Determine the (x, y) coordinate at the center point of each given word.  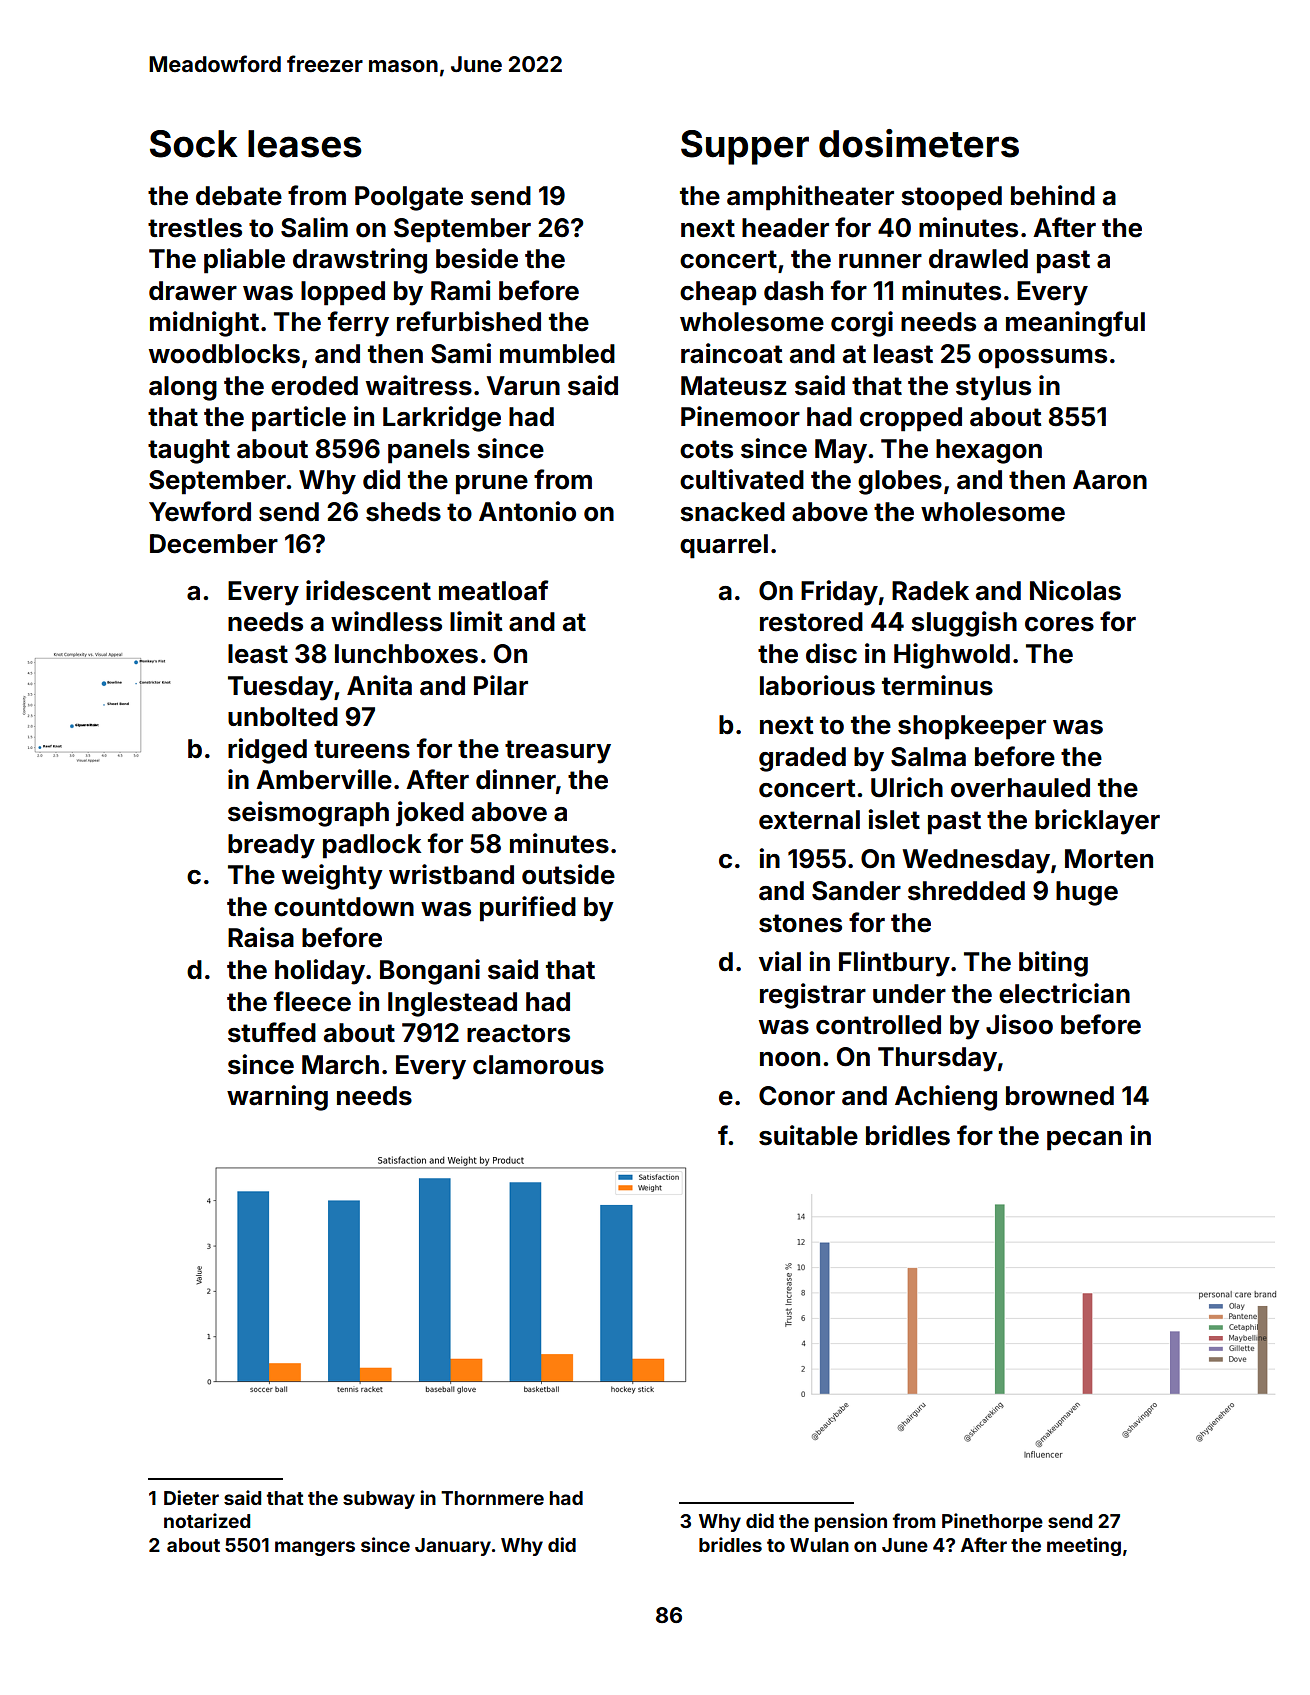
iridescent (368, 590)
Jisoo (1019, 1024)
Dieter (191, 1497)
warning (277, 1098)
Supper (745, 147)
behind (1053, 195)
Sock (193, 144)
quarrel (724, 546)
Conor (797, 1096)
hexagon (989, 451)
